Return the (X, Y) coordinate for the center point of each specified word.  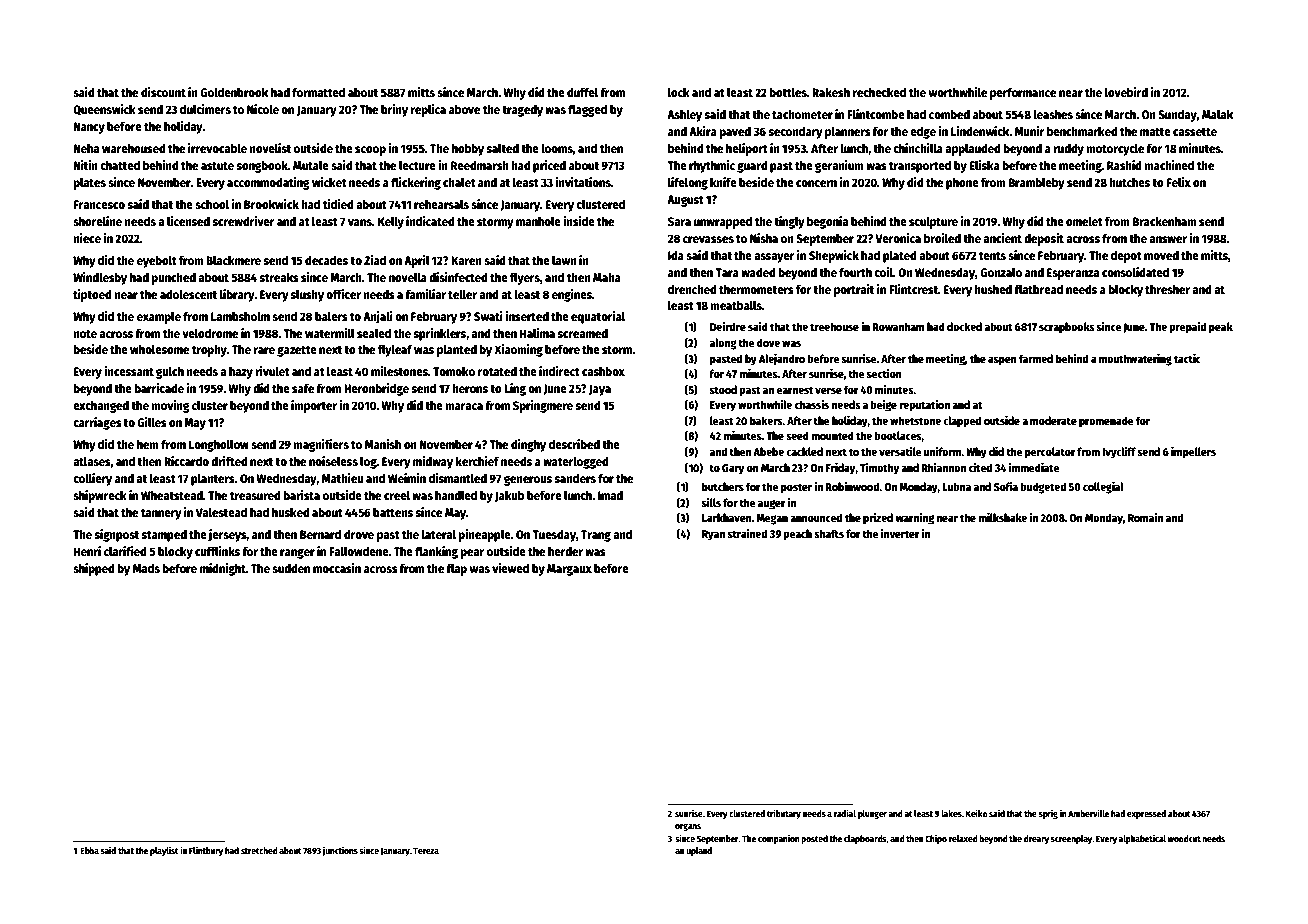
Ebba (89, 850)
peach (797, 535)
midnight (223, 569)
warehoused (134, 148)
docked (964, 326)
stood (723, 389)
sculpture (933, 222)
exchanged (101, 406)
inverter (900, 533)
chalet (459, 182)
